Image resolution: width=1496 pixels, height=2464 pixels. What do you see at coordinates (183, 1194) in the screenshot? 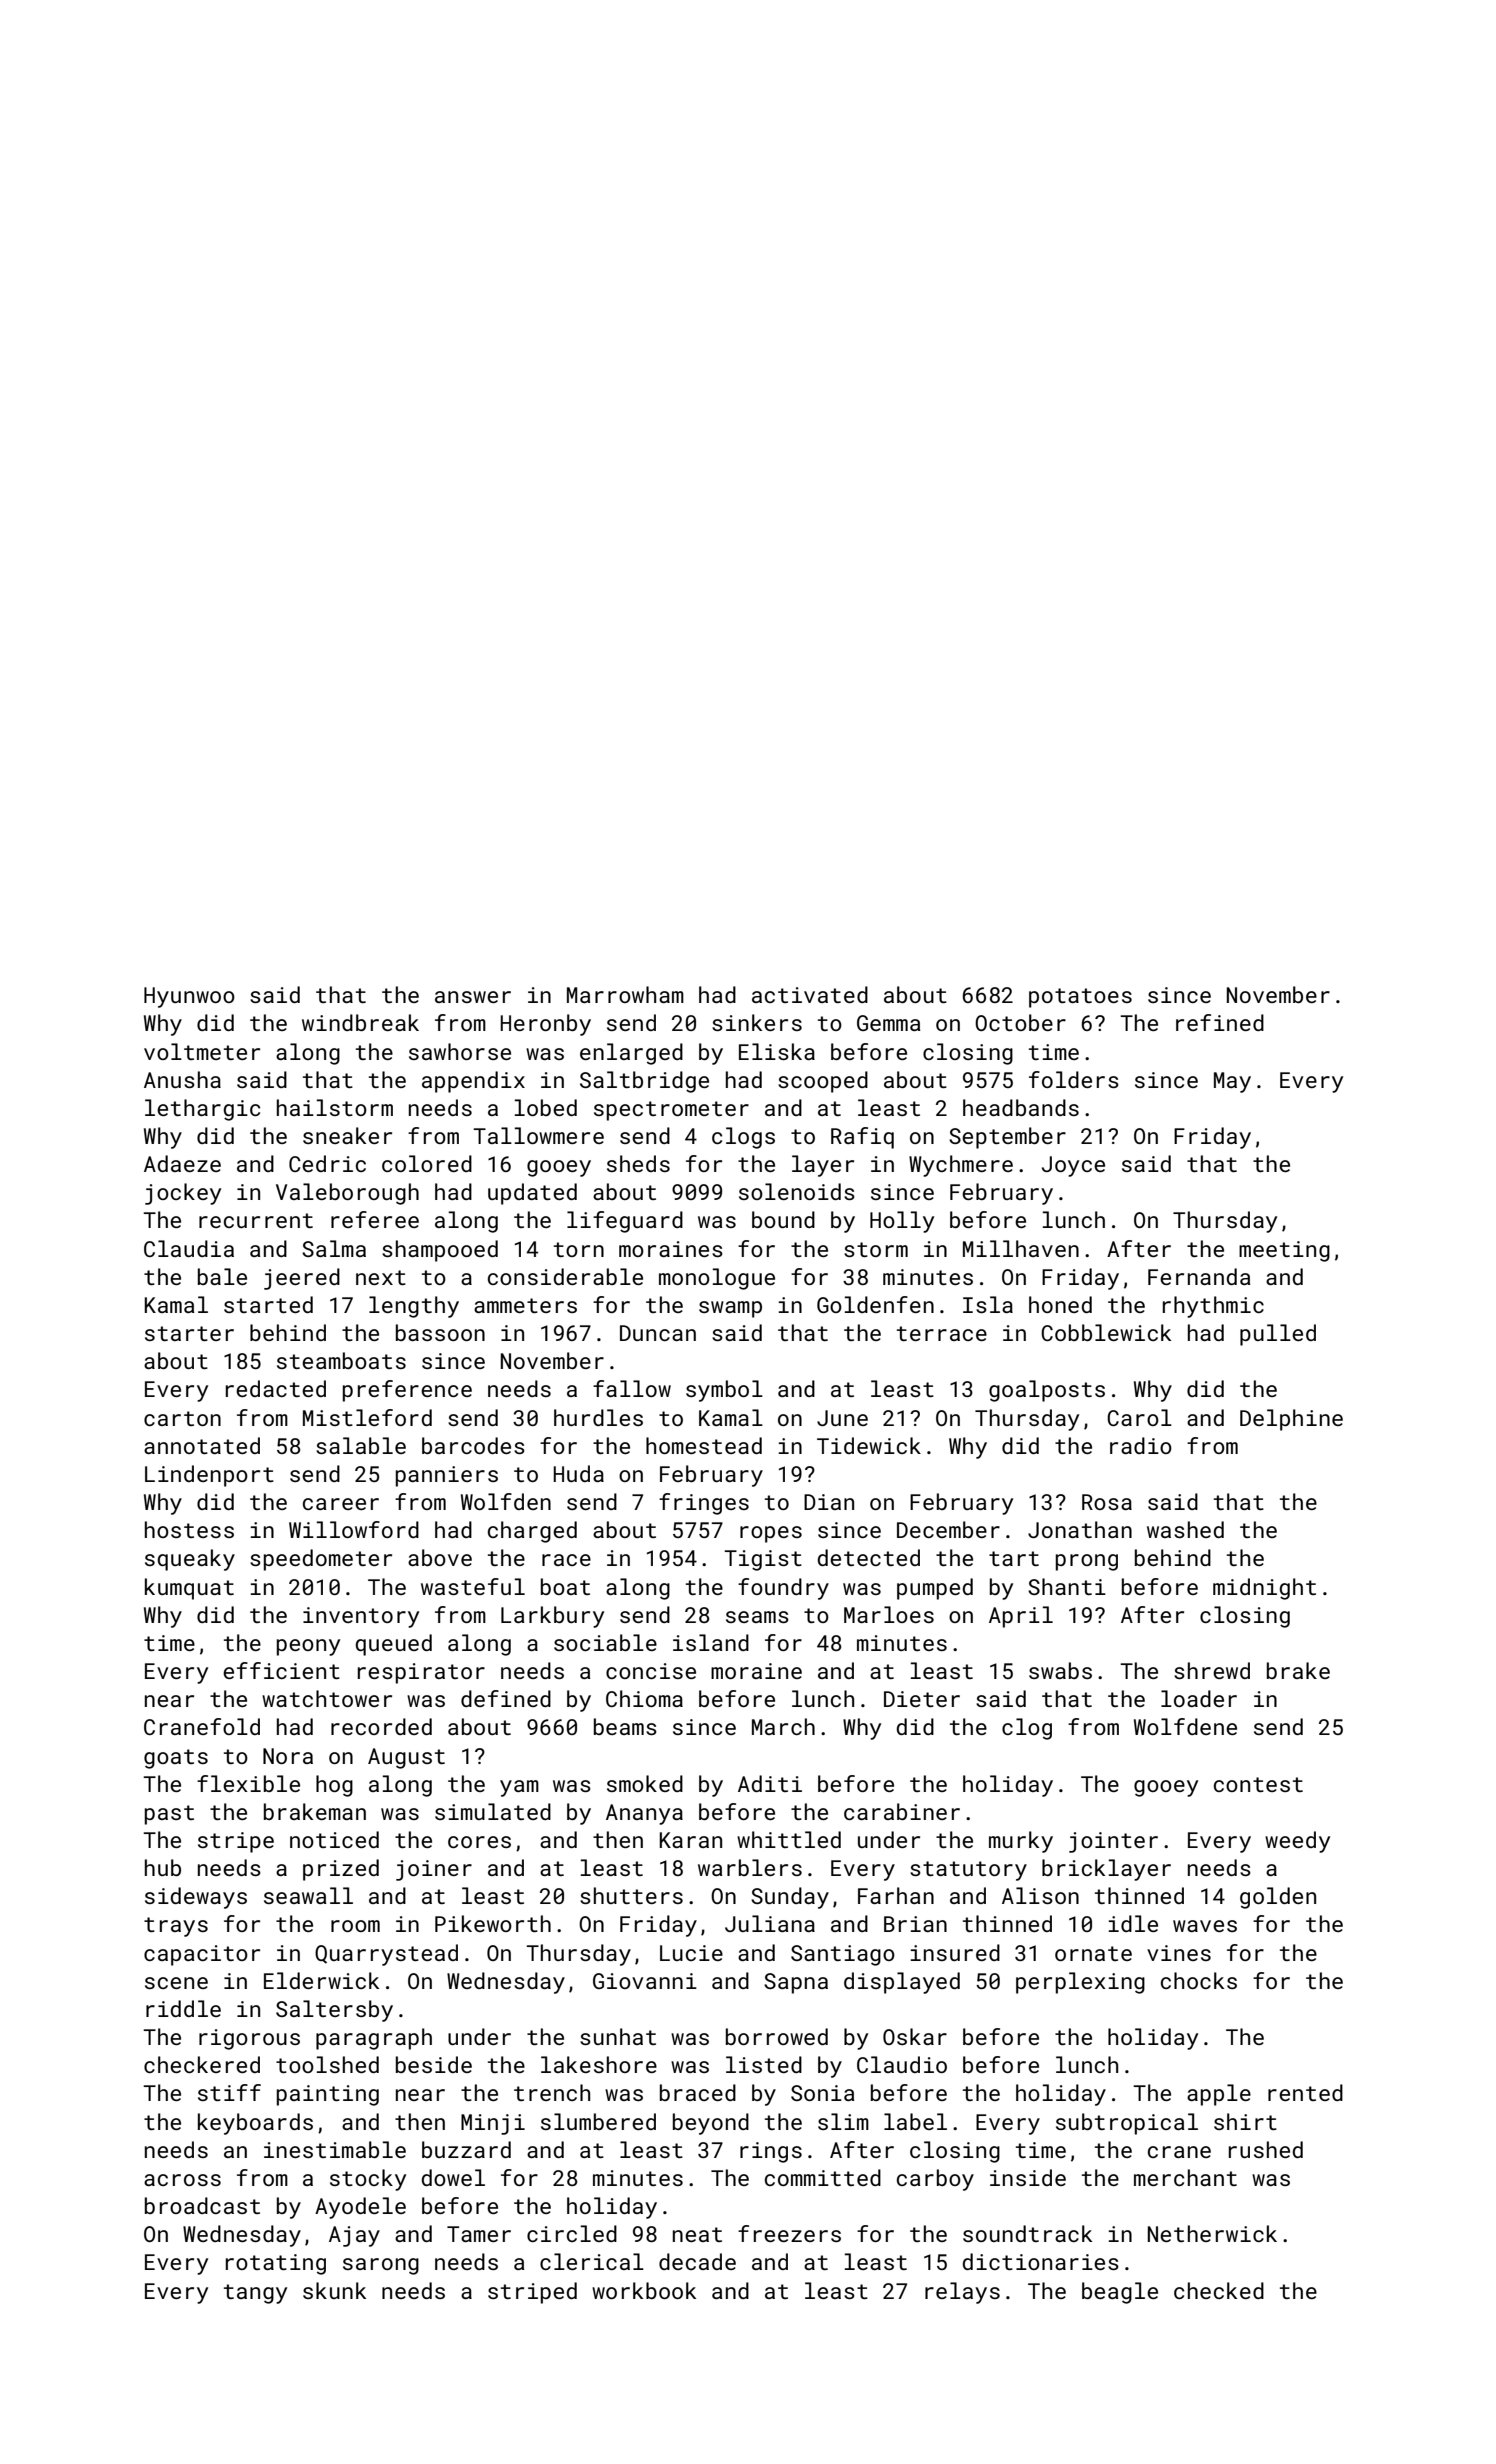
I see `jockey` at bounding box center [183, 1194].
